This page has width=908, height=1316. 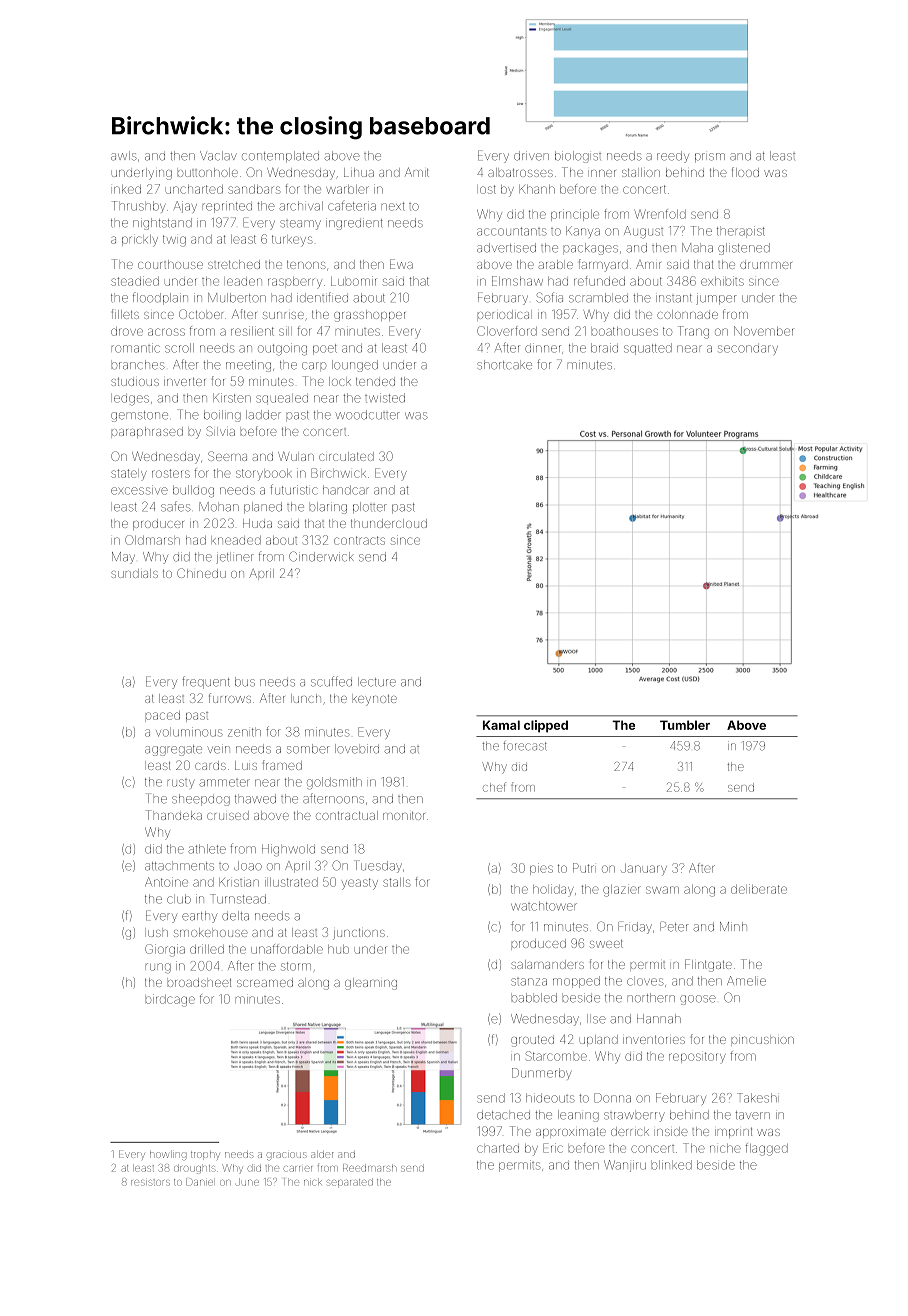 What do you see at coordinates (287, 1156) in the page?
I see `gracious` at bounding box center [287, 1156].
